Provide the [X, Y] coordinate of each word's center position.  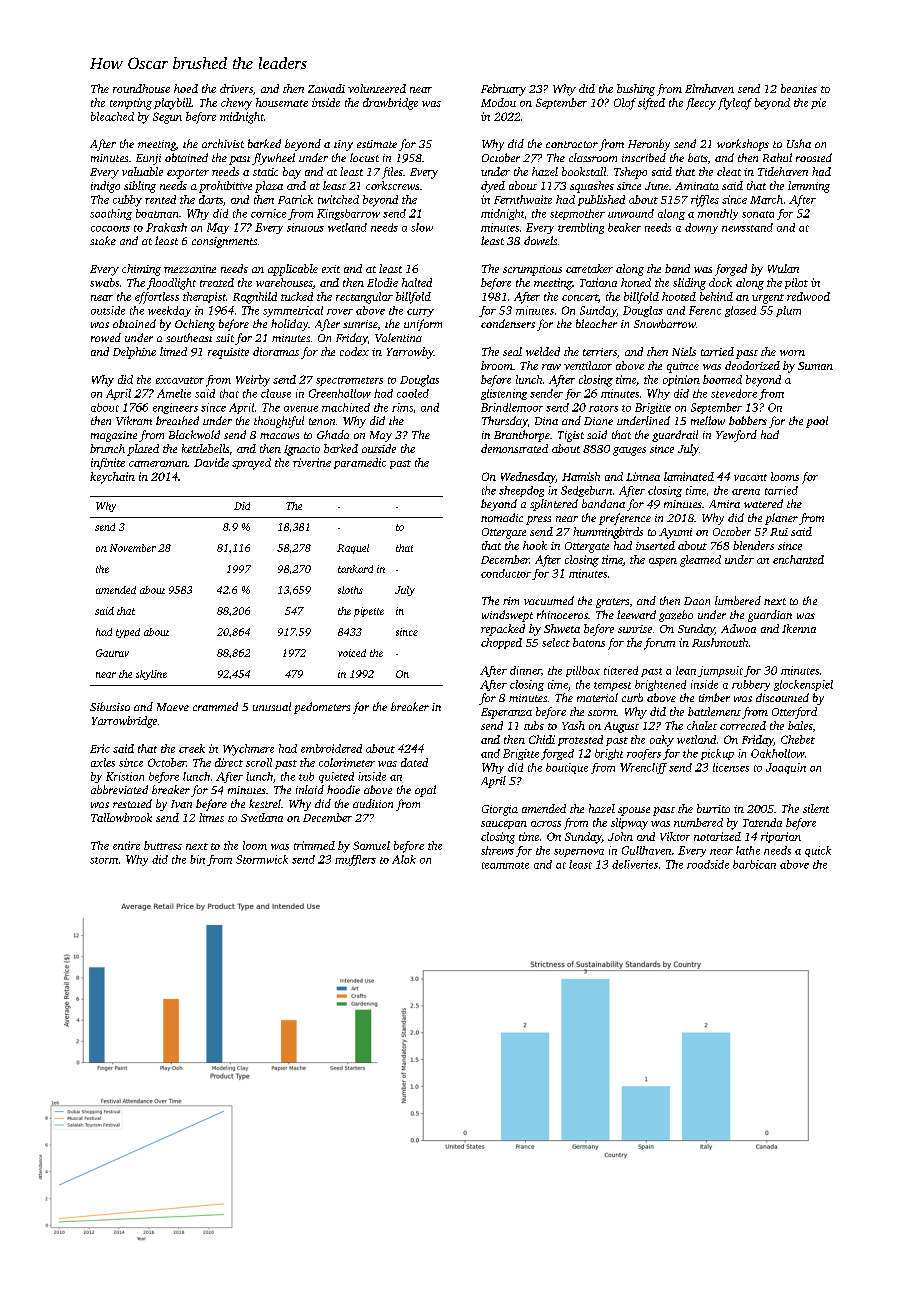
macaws [279, 436]
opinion [681, 380]
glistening [504, 394]
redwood [808, 296]
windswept [507, 616]
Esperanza [506, 713]
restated [132, 803]
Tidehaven [783, 171]
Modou [498, 102]
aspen [663, 562]
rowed [106, 337]
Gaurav [112, 653]
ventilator [588, 365]
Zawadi [326, 88]
